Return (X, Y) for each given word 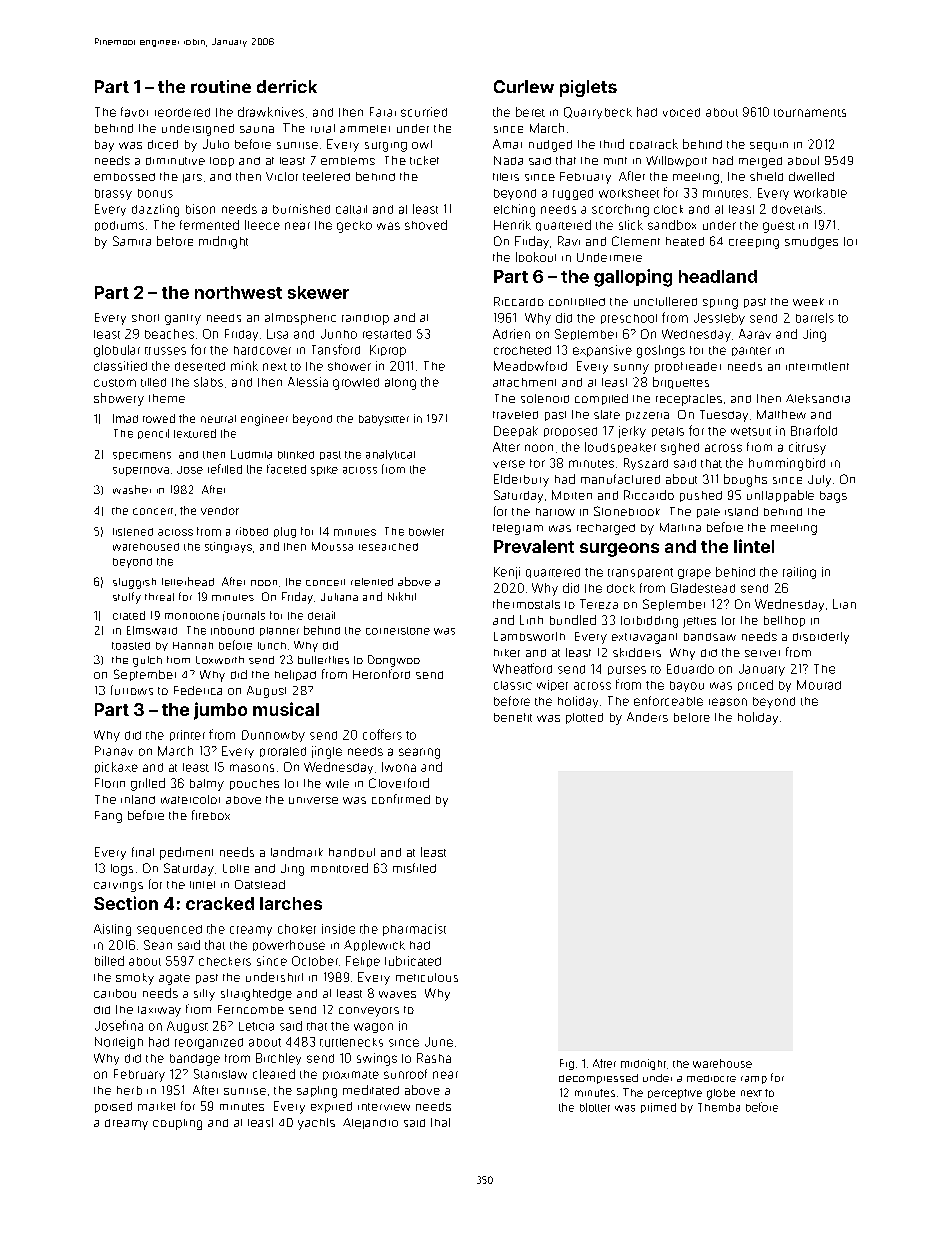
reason (728, 702)
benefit (513, 717)
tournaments (810, 113)
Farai (383, 112)
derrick (287, 86)
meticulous (427, 977)
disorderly (821, 638)
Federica (198, 690)
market (156, 1106)
